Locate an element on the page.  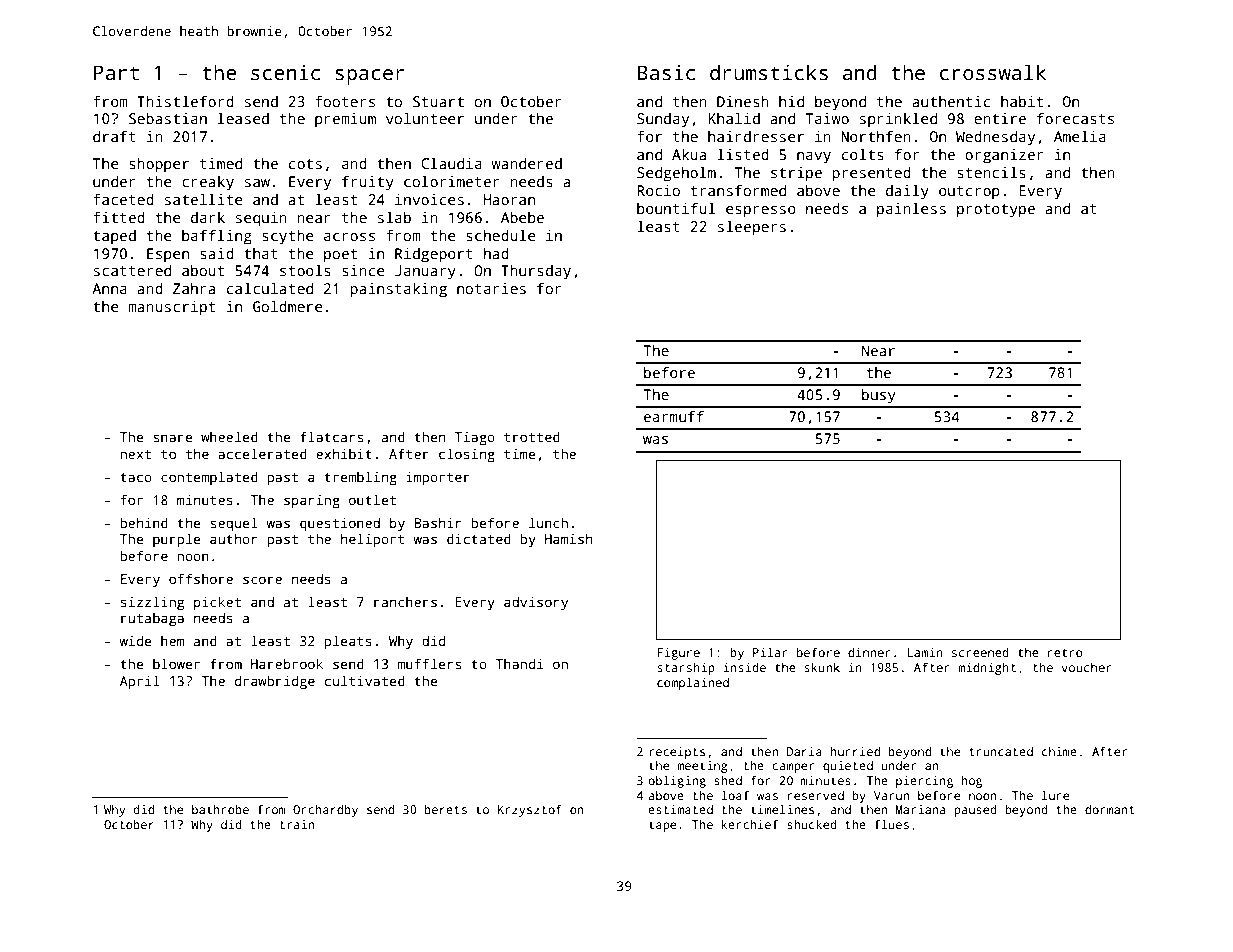
Figure is located at coordinates (678, 653).
